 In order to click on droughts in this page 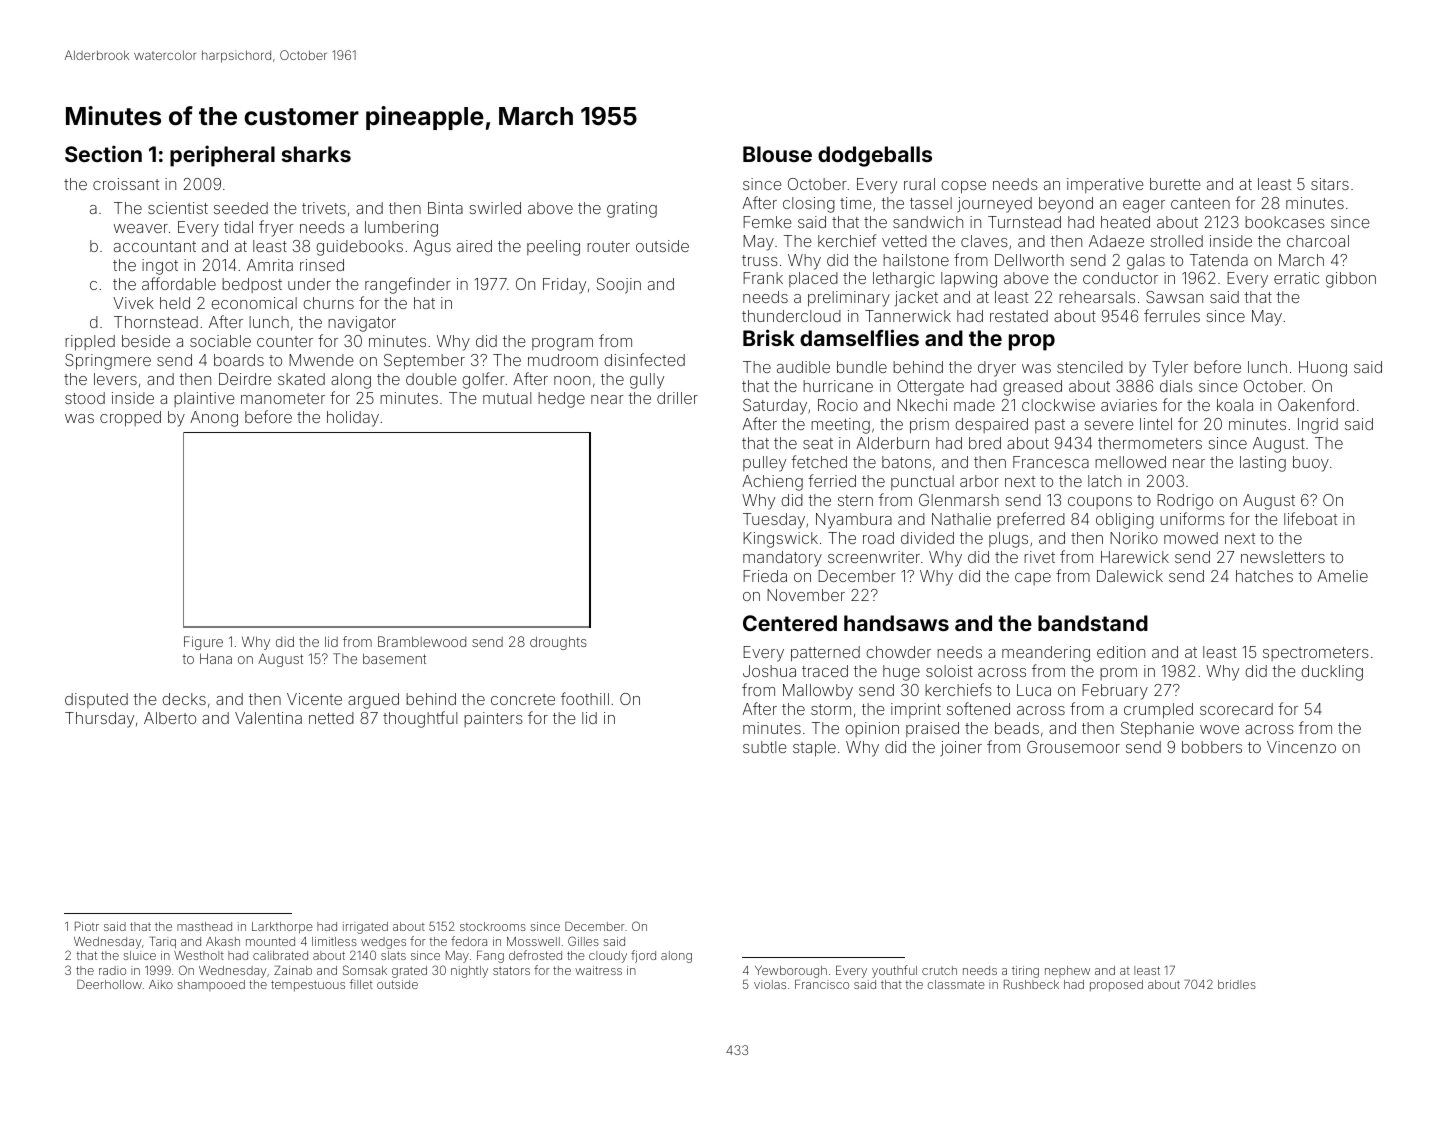, I will do `click(558, 643)`.
